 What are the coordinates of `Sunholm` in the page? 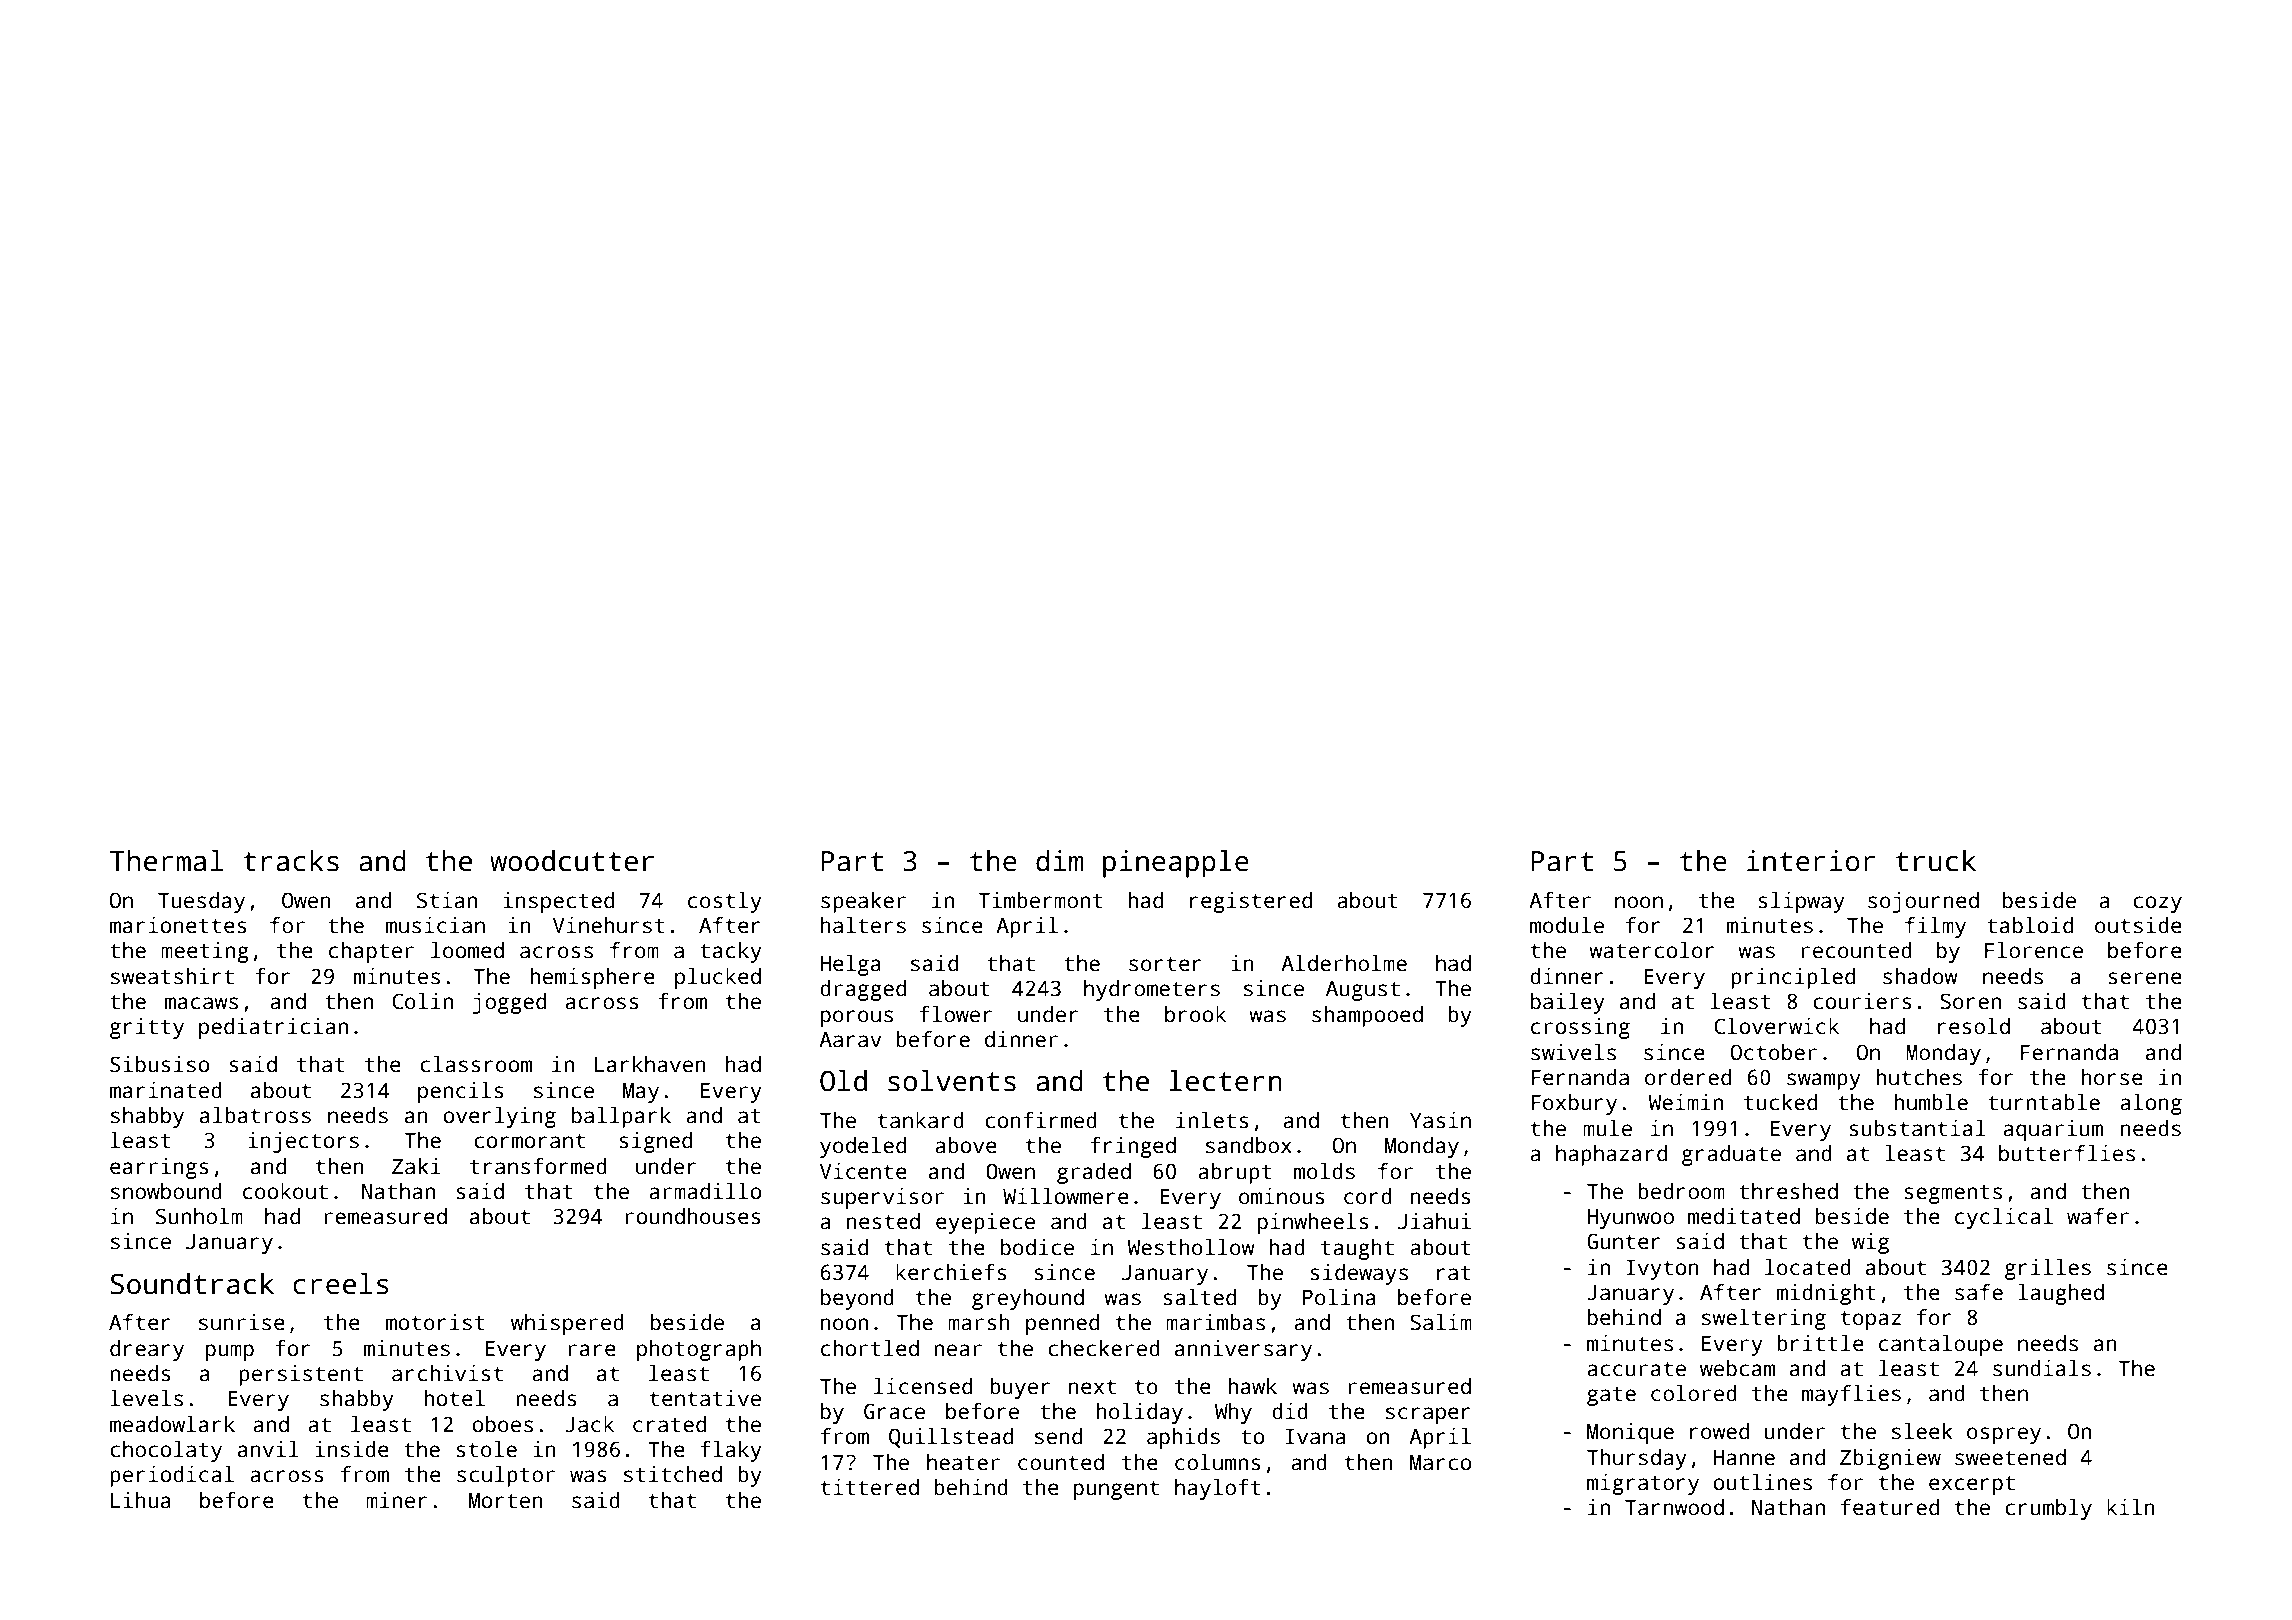 It's located at (199, 1216).
